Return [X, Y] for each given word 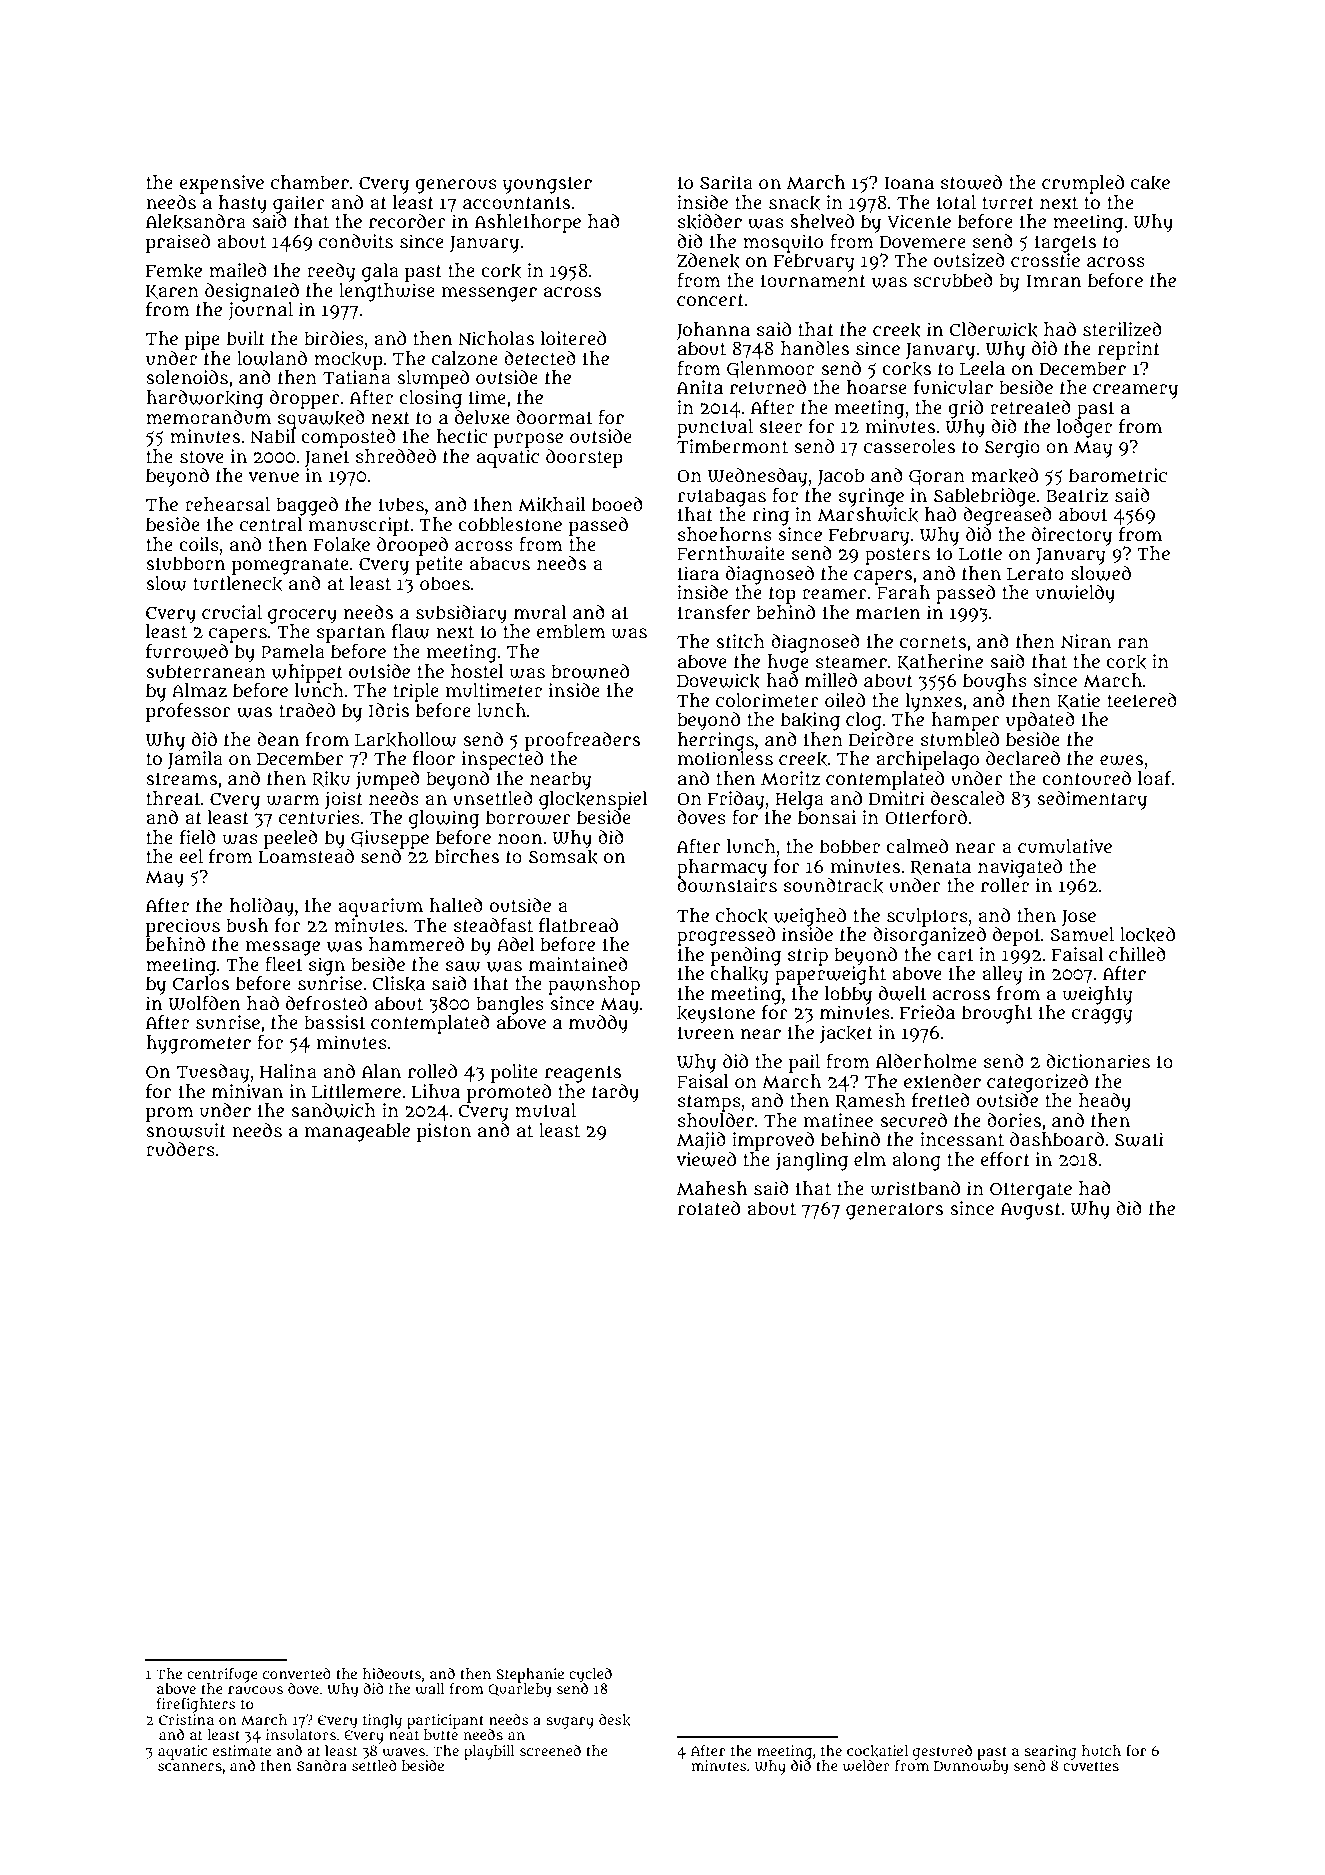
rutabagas [722, 497]
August [1031, 1211]
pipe [202, 340]
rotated [709, 1208]
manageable [357, 1132]
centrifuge [222, 1675]
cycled [590, 1675]
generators [894, 1211]
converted [297, 1673]
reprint [1129, 350]
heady [1105, 1102]
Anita [700, 387]
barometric [1118, 475]
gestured [942, 1752]
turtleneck [238, 584]
